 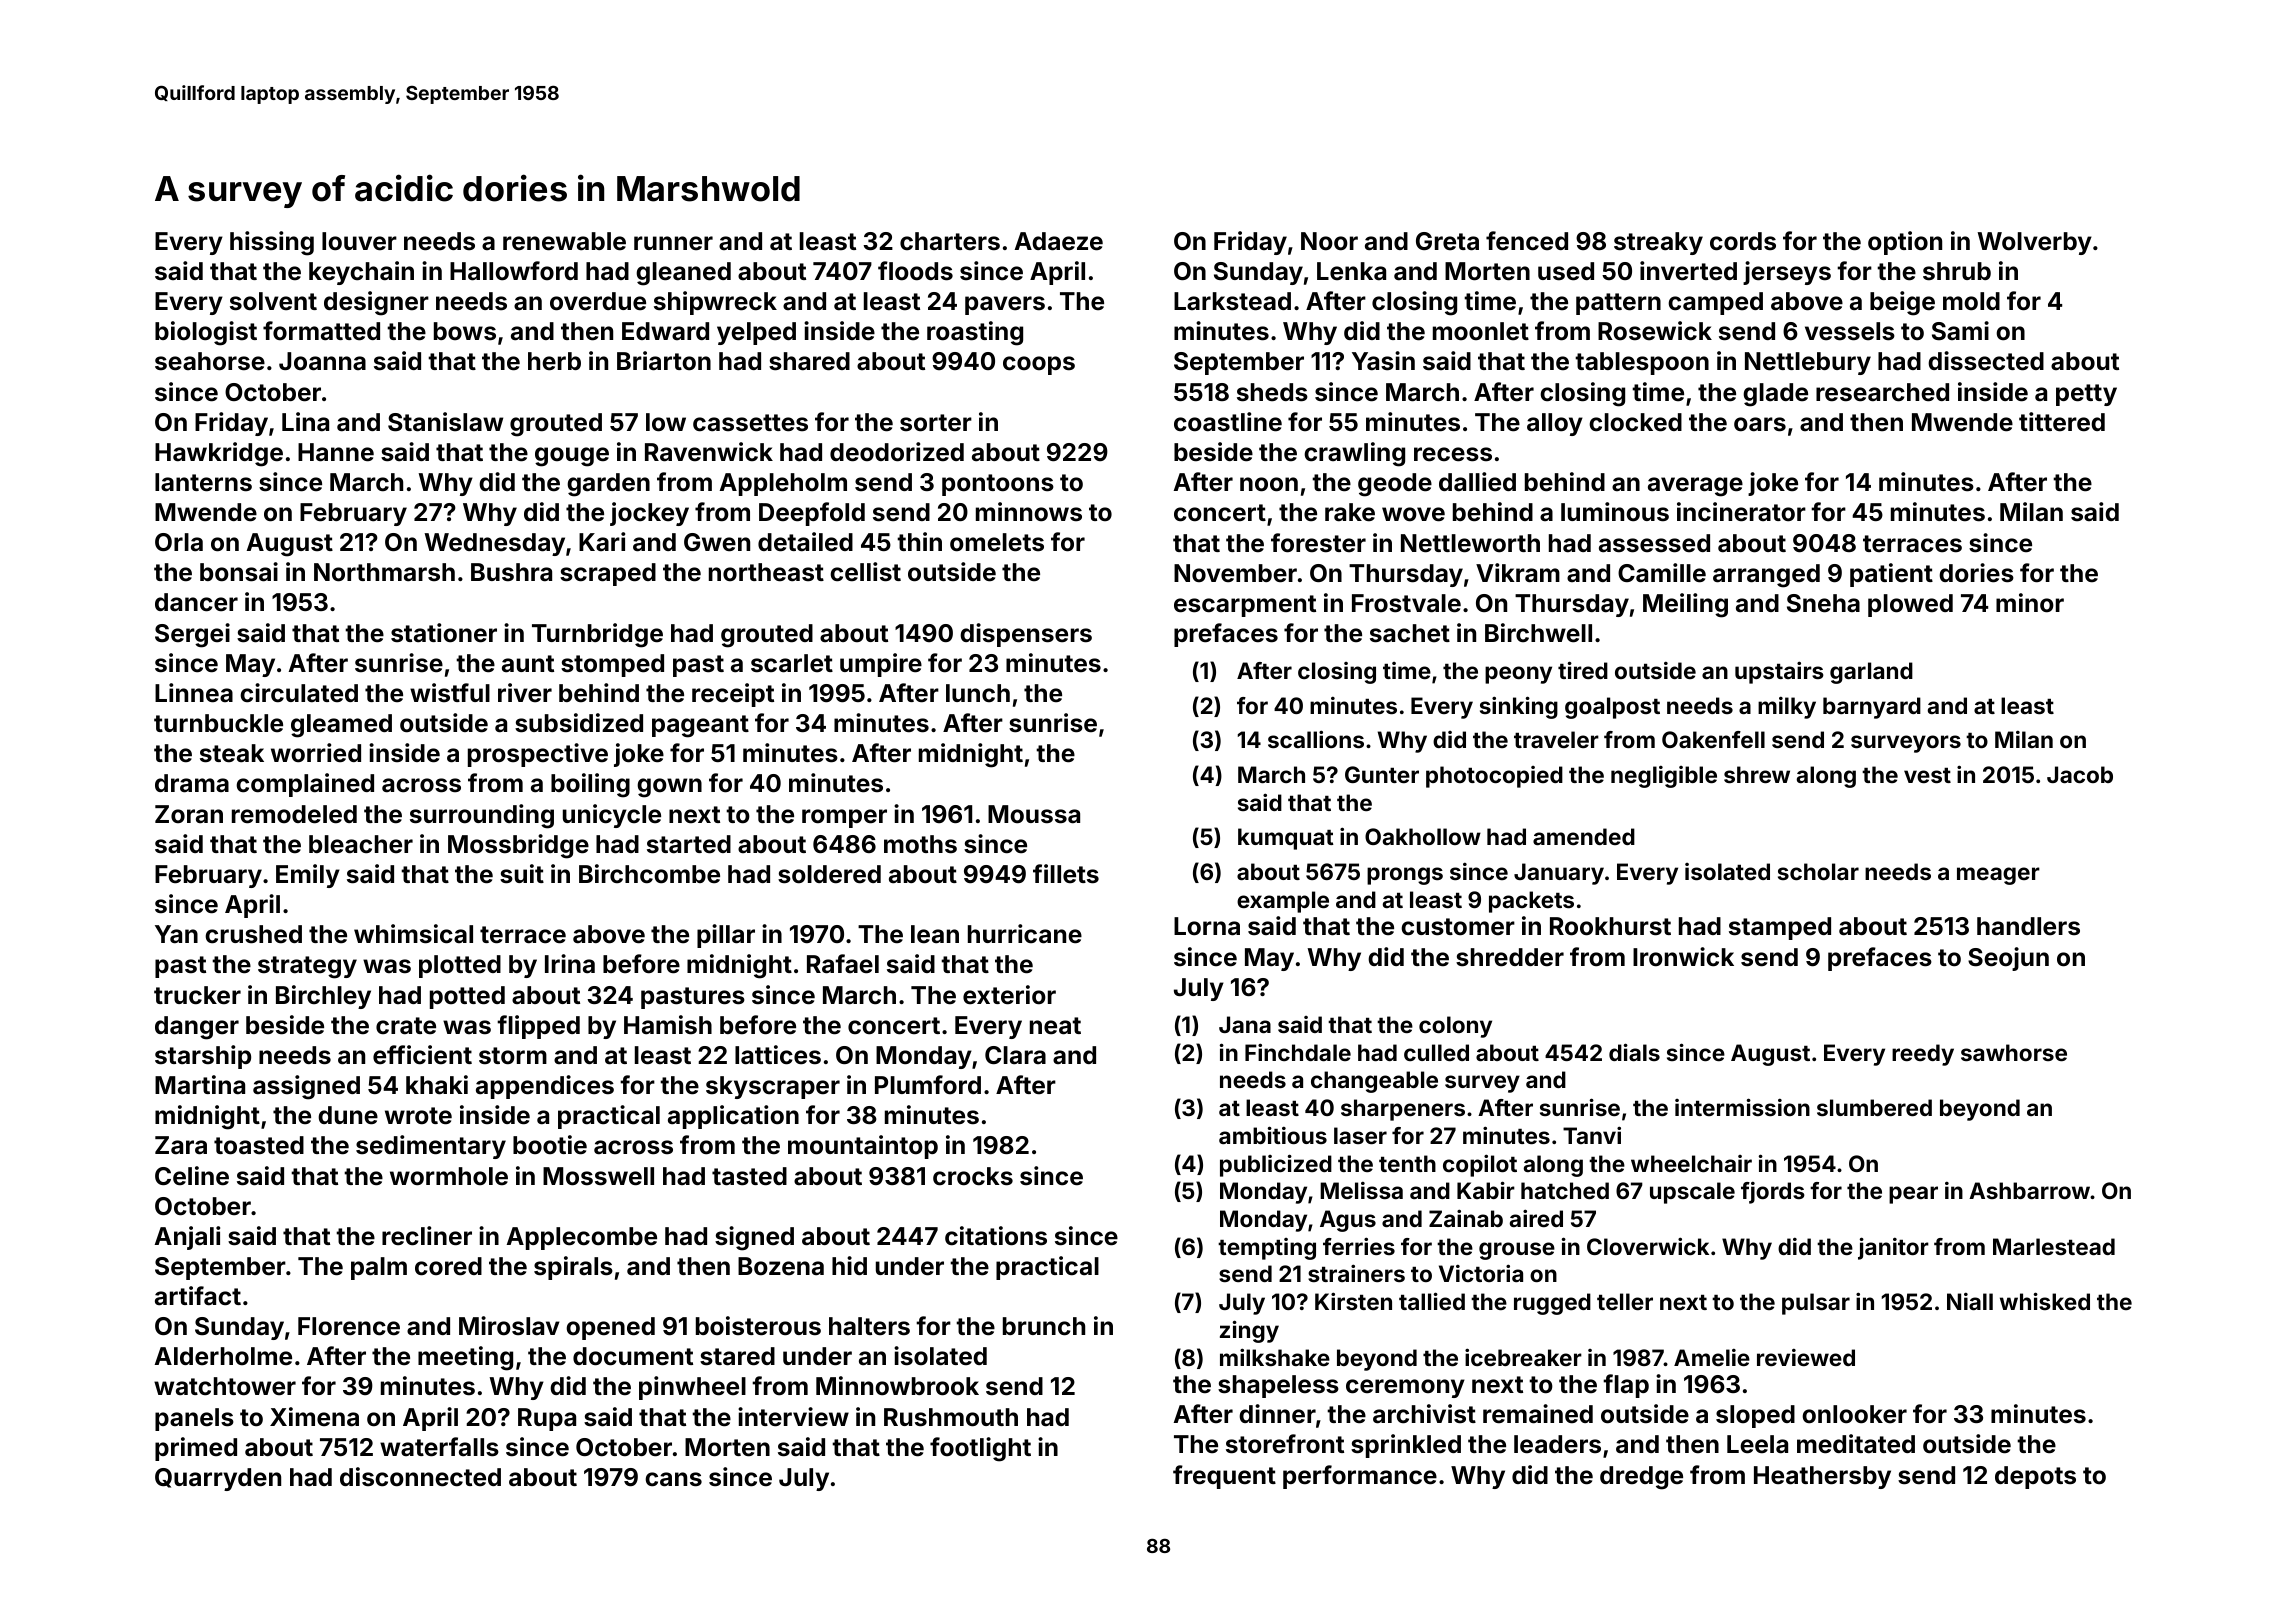 I want to click on minor, so click(x=2030, y=603).
